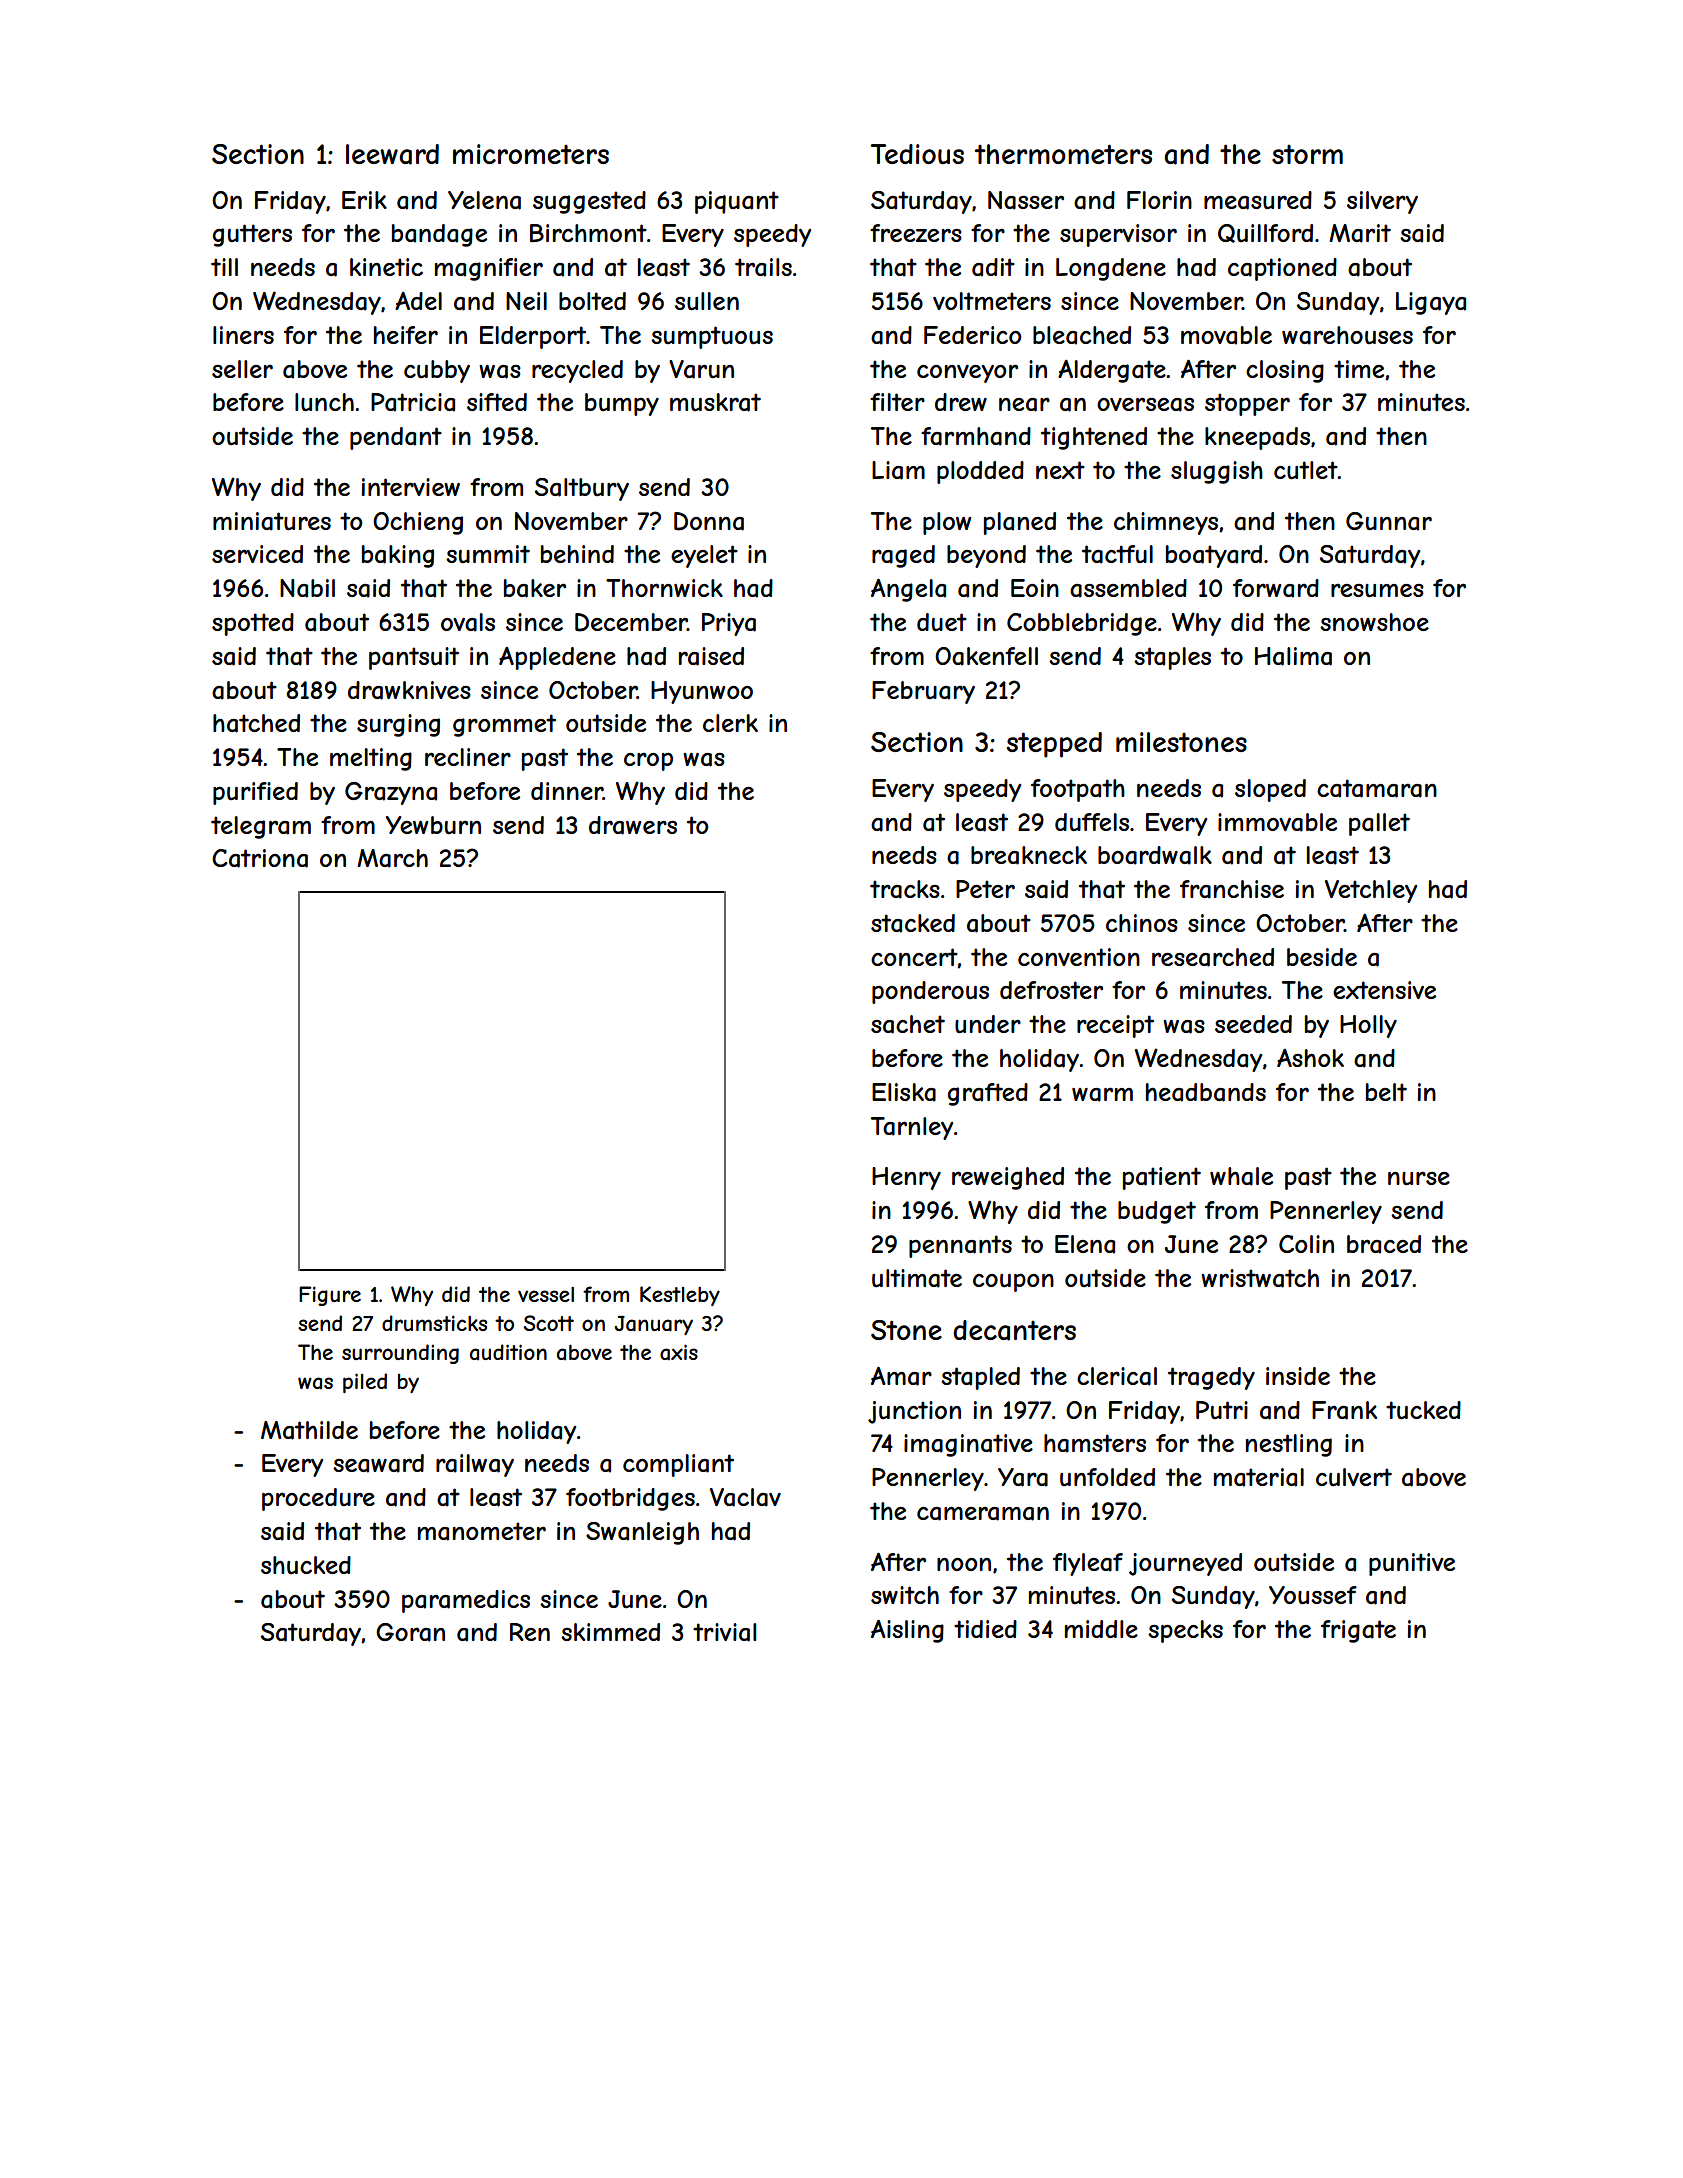 The height and width of the screenshot is (2178, 1683). Describe the element at coordinates (1377, 590) in the screenshot. I see `resumes` at that location.
